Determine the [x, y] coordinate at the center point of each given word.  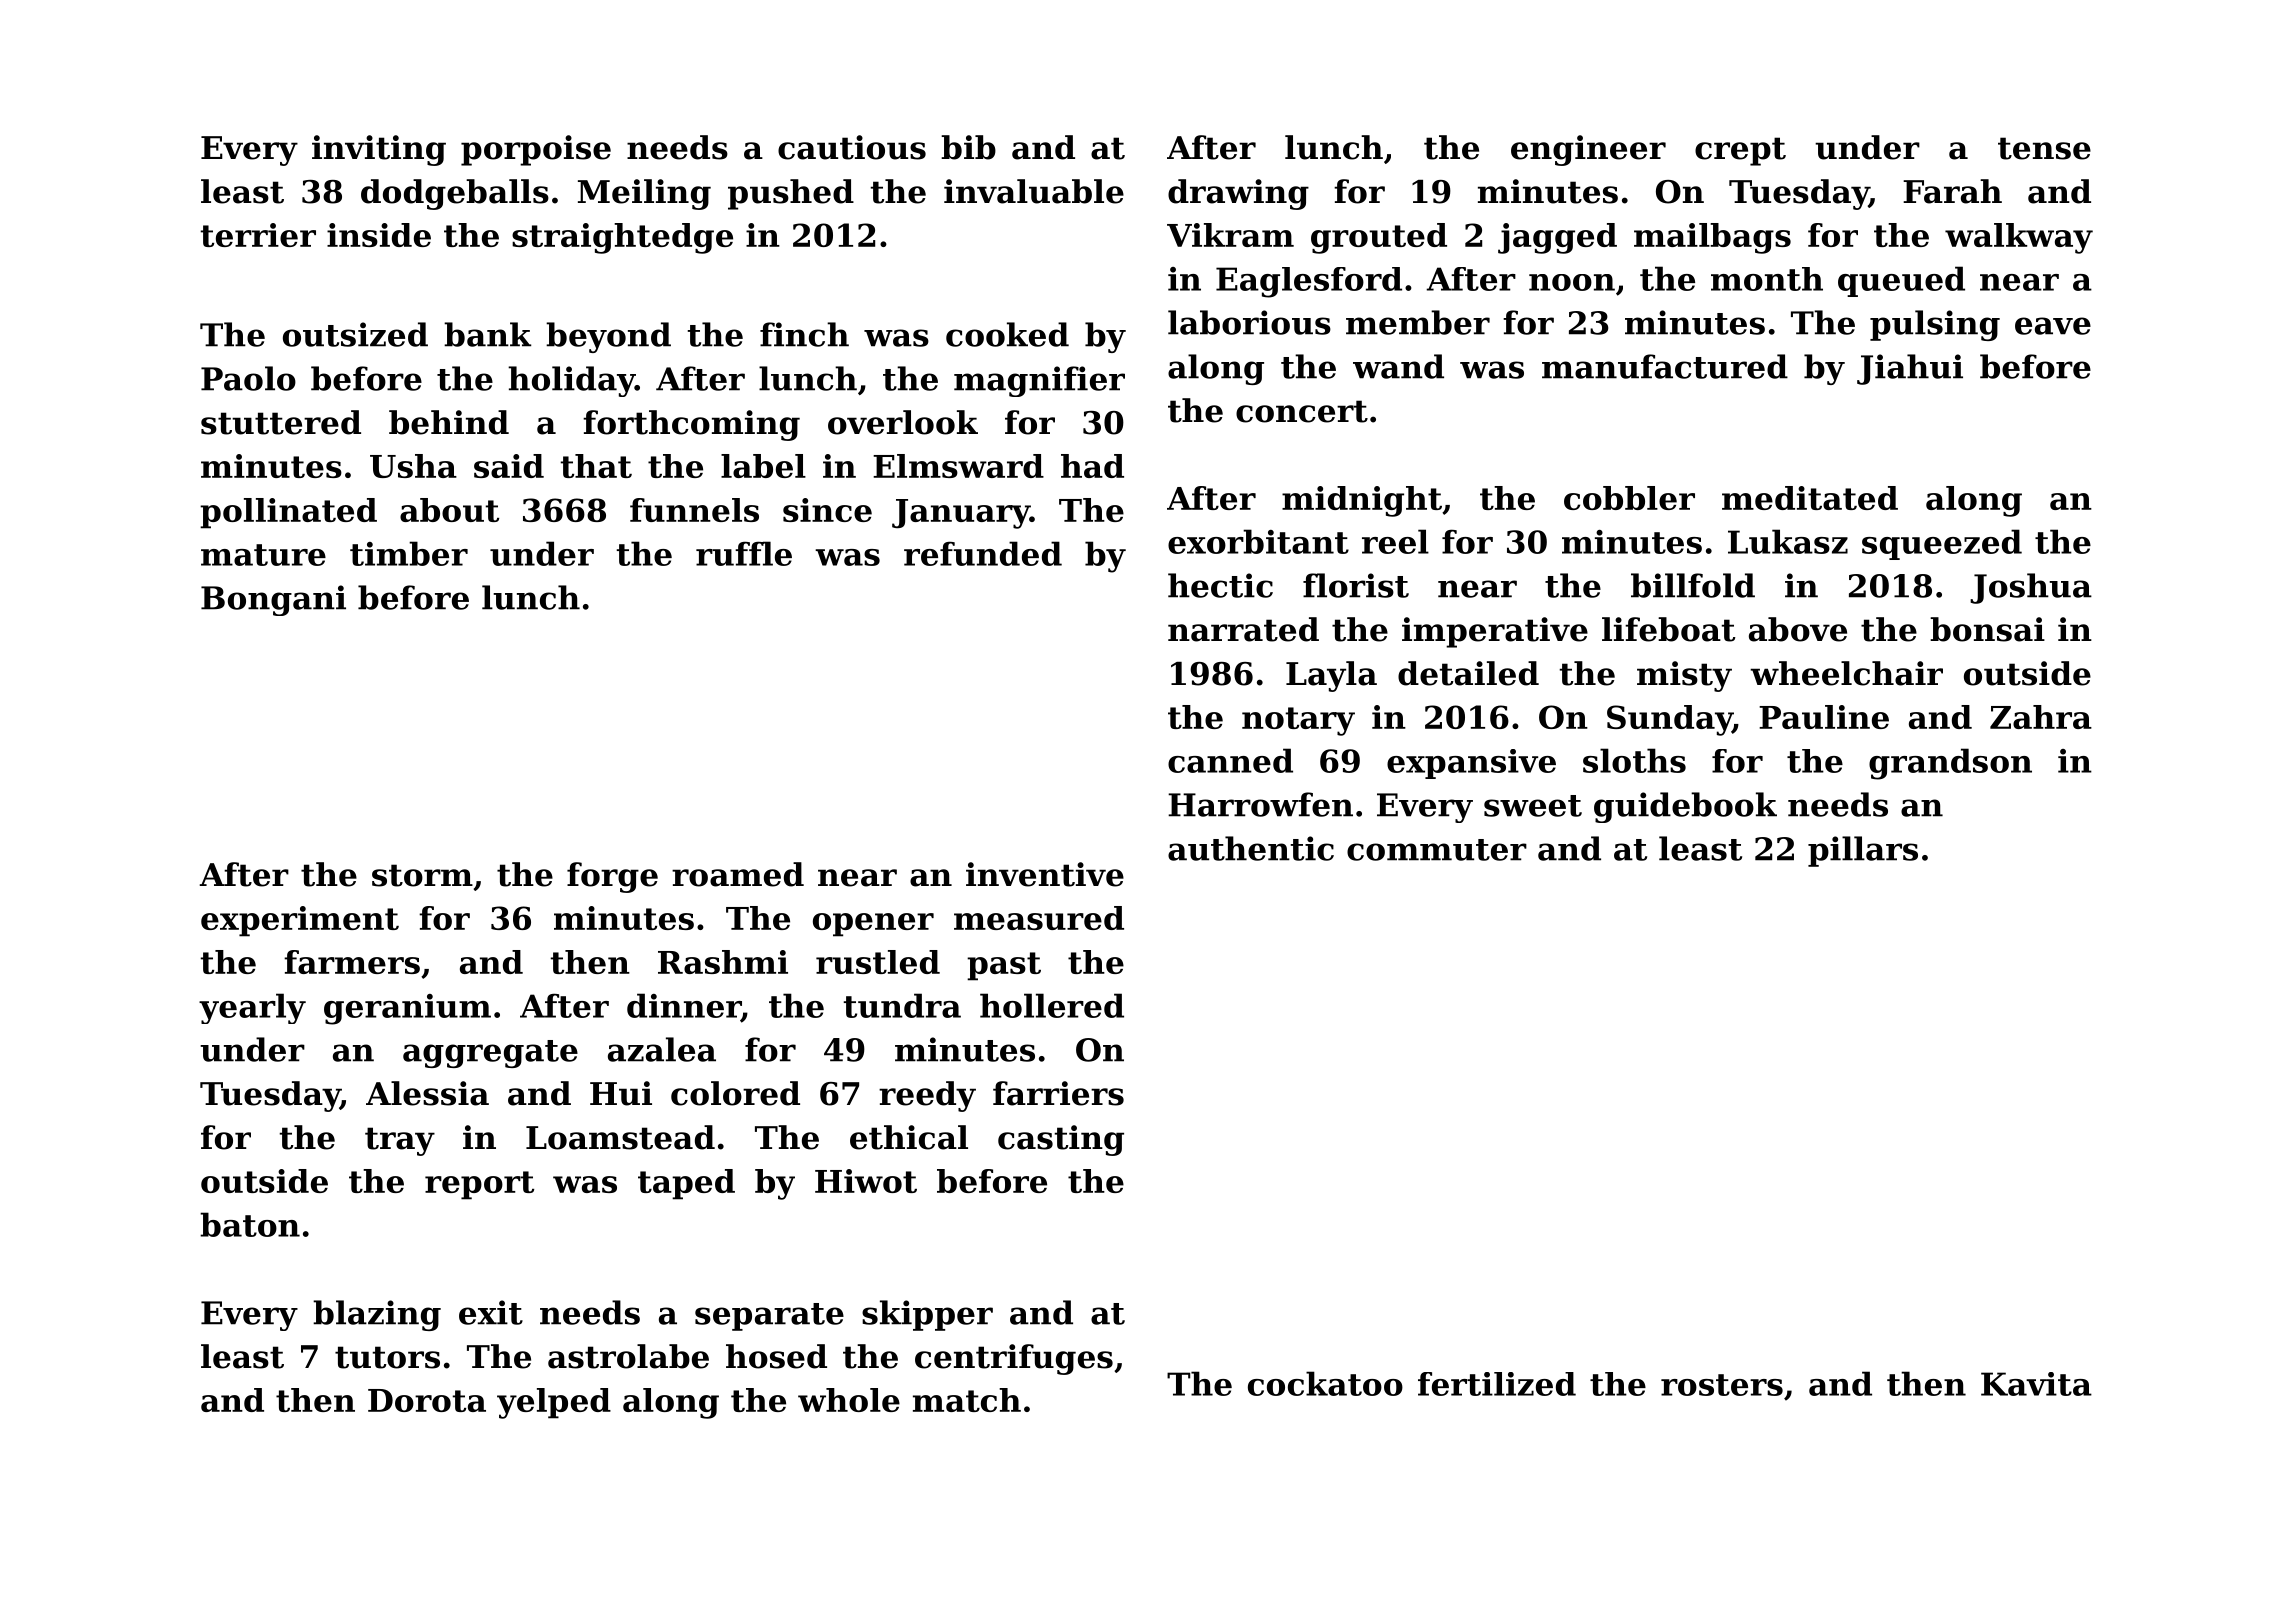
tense [2044, 148]
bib [968, 147]
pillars [1863, 851]
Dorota [427, 1400]
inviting [379, 150]
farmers [352, 962]
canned [1230, 760]
